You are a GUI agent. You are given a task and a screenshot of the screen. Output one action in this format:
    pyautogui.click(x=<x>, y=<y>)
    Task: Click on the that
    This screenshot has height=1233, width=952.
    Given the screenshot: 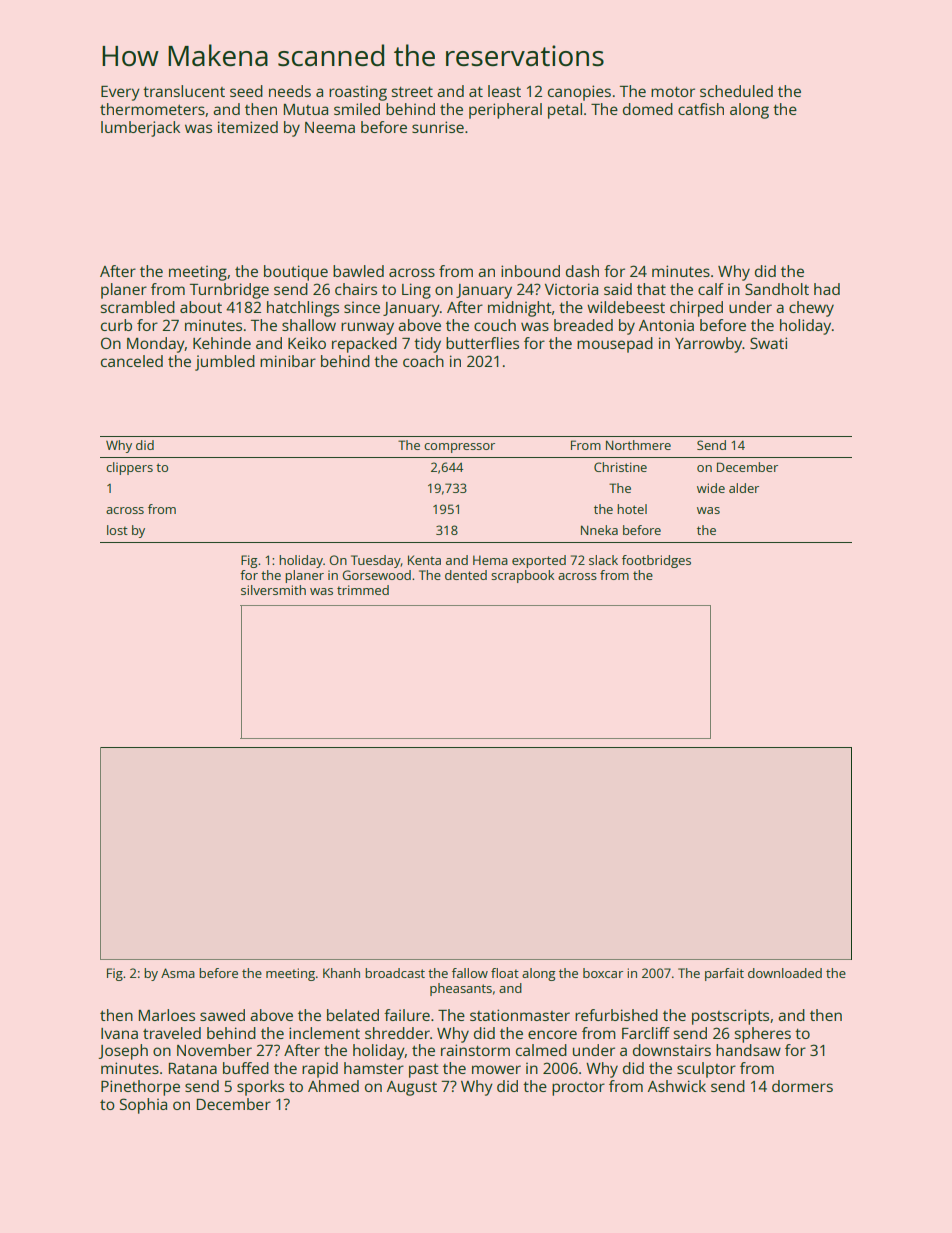 What is the action you would take?
    pyautogui.click(x=651, y=289)
